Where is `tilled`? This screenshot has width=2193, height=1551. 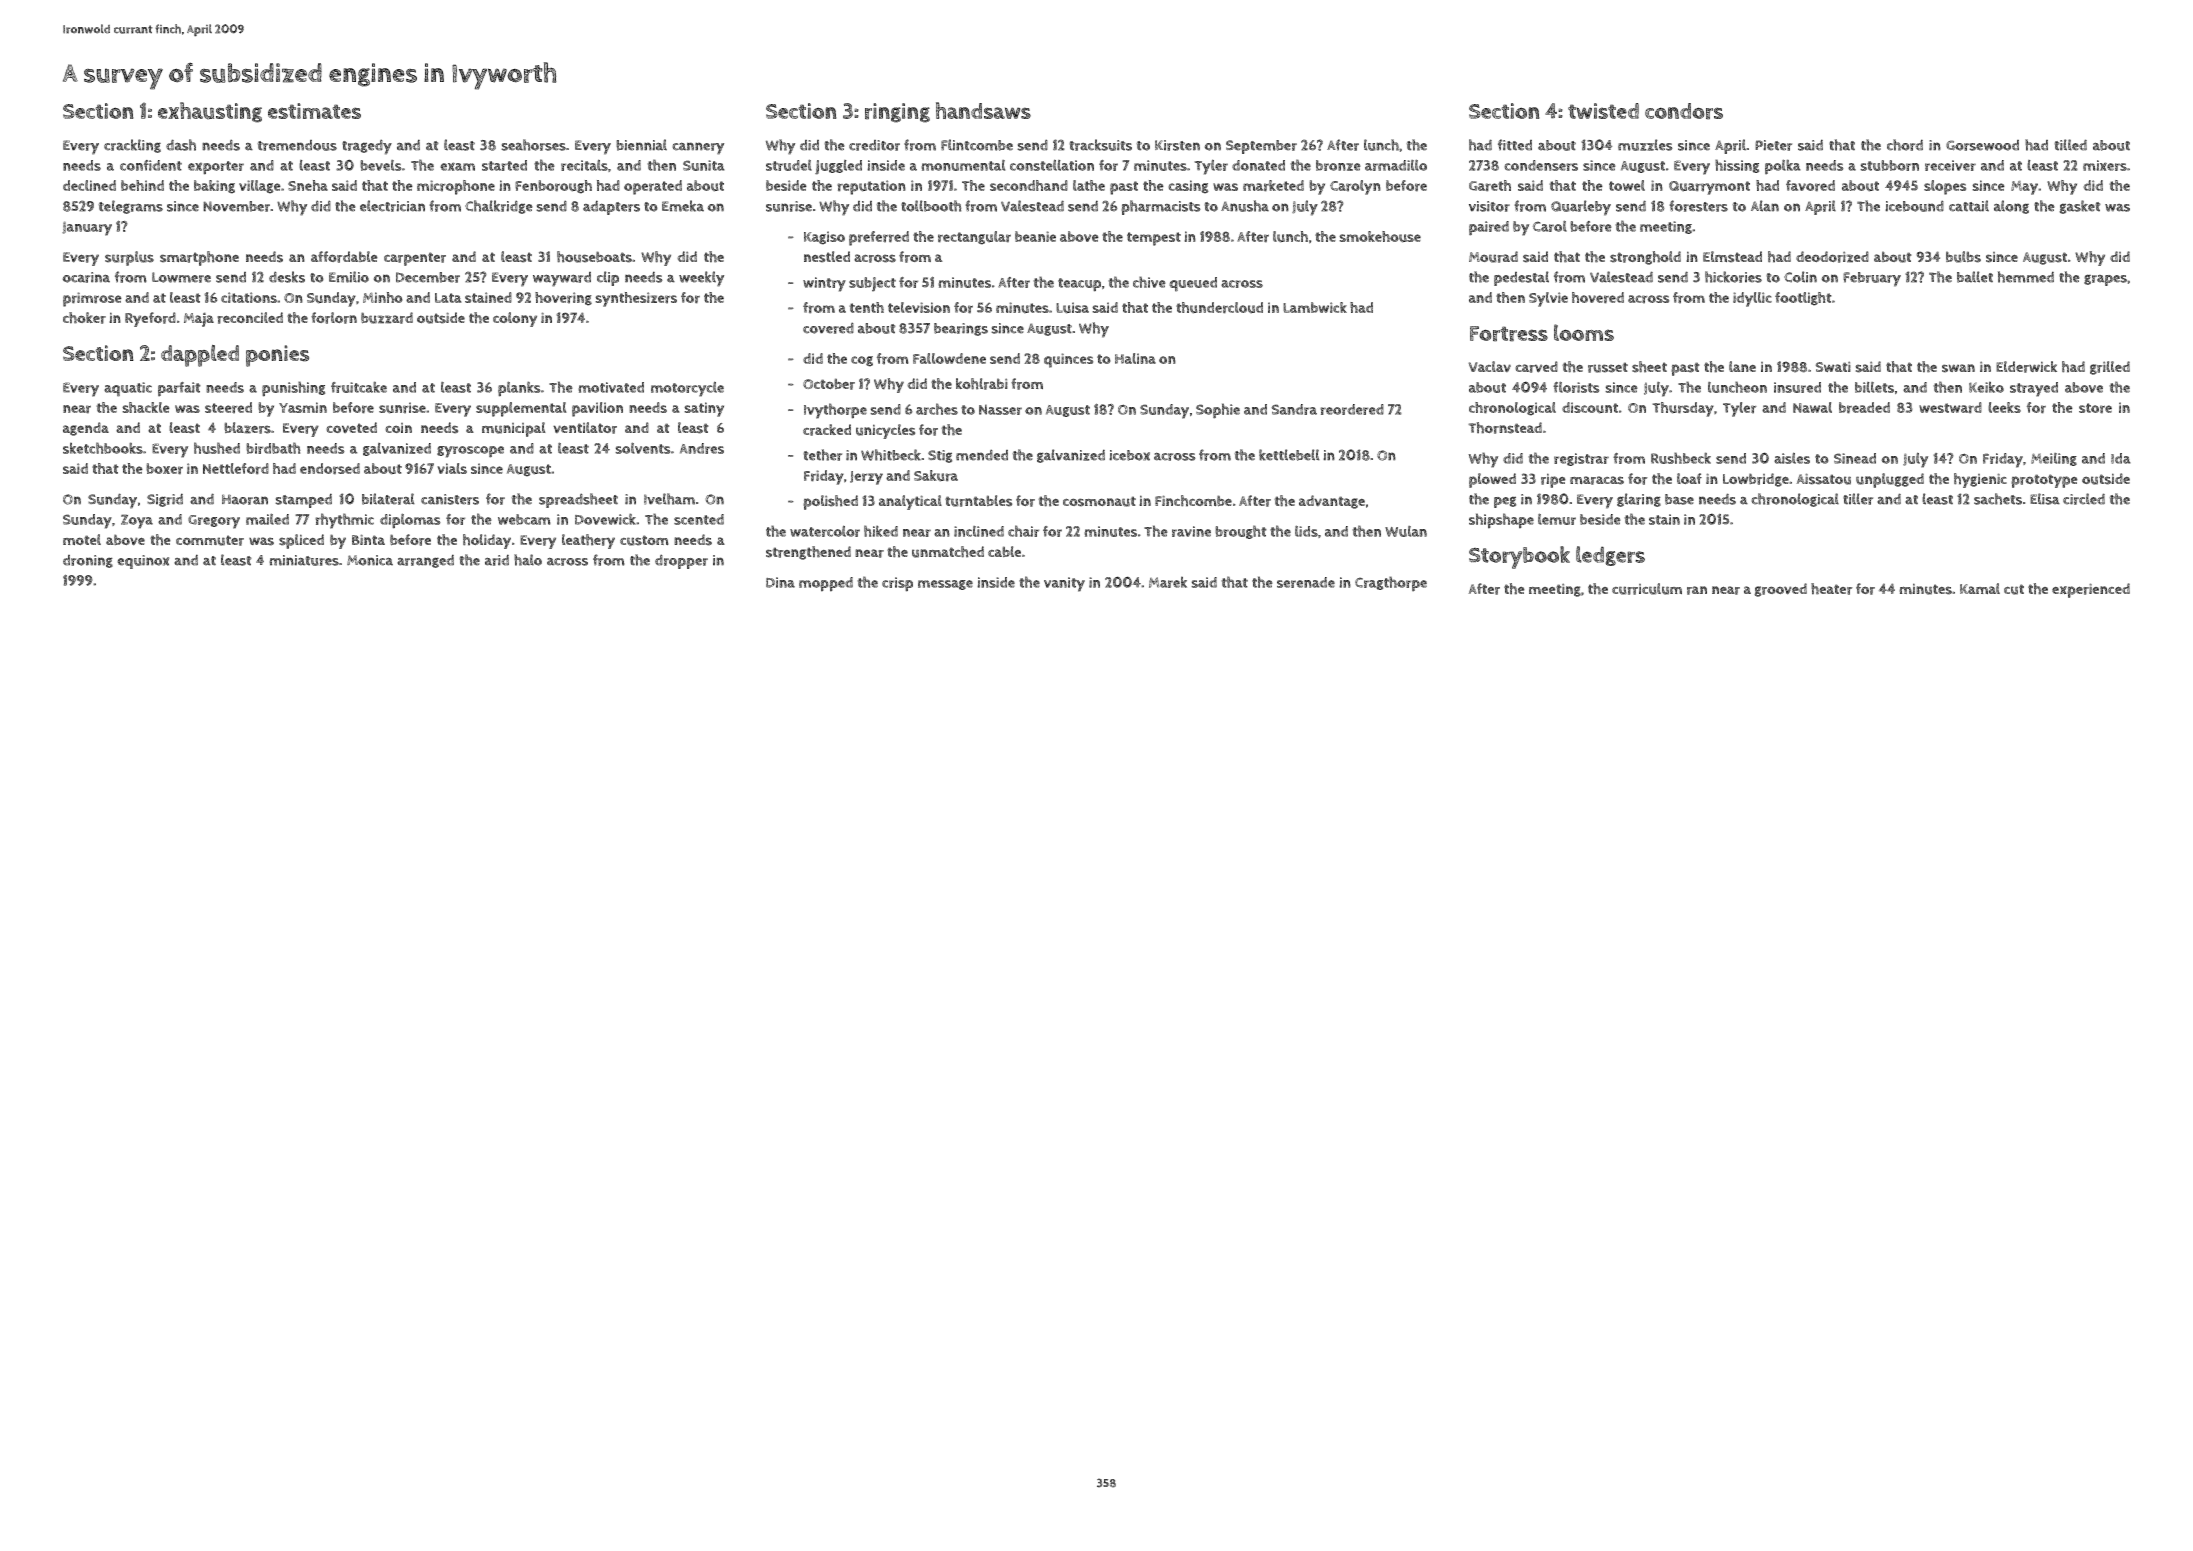
tilled is located at coordinates (2070, 145).
